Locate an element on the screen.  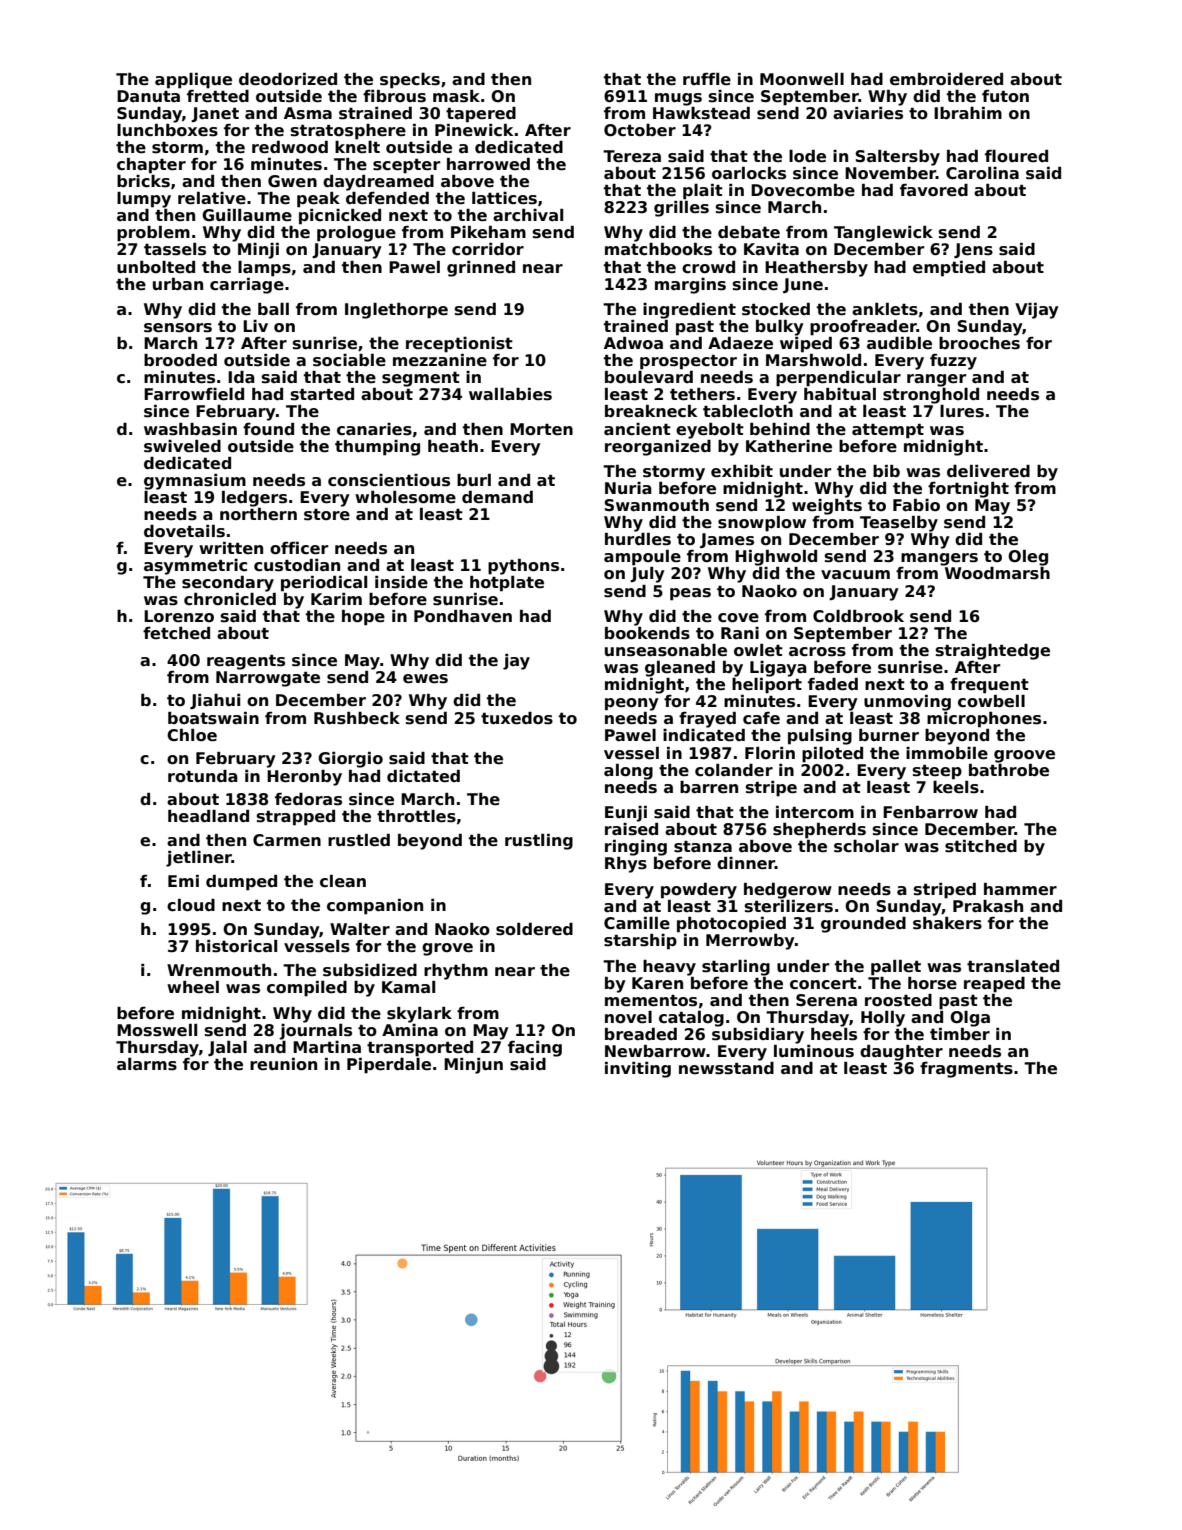
mask is located at coordinates (456, 96).
